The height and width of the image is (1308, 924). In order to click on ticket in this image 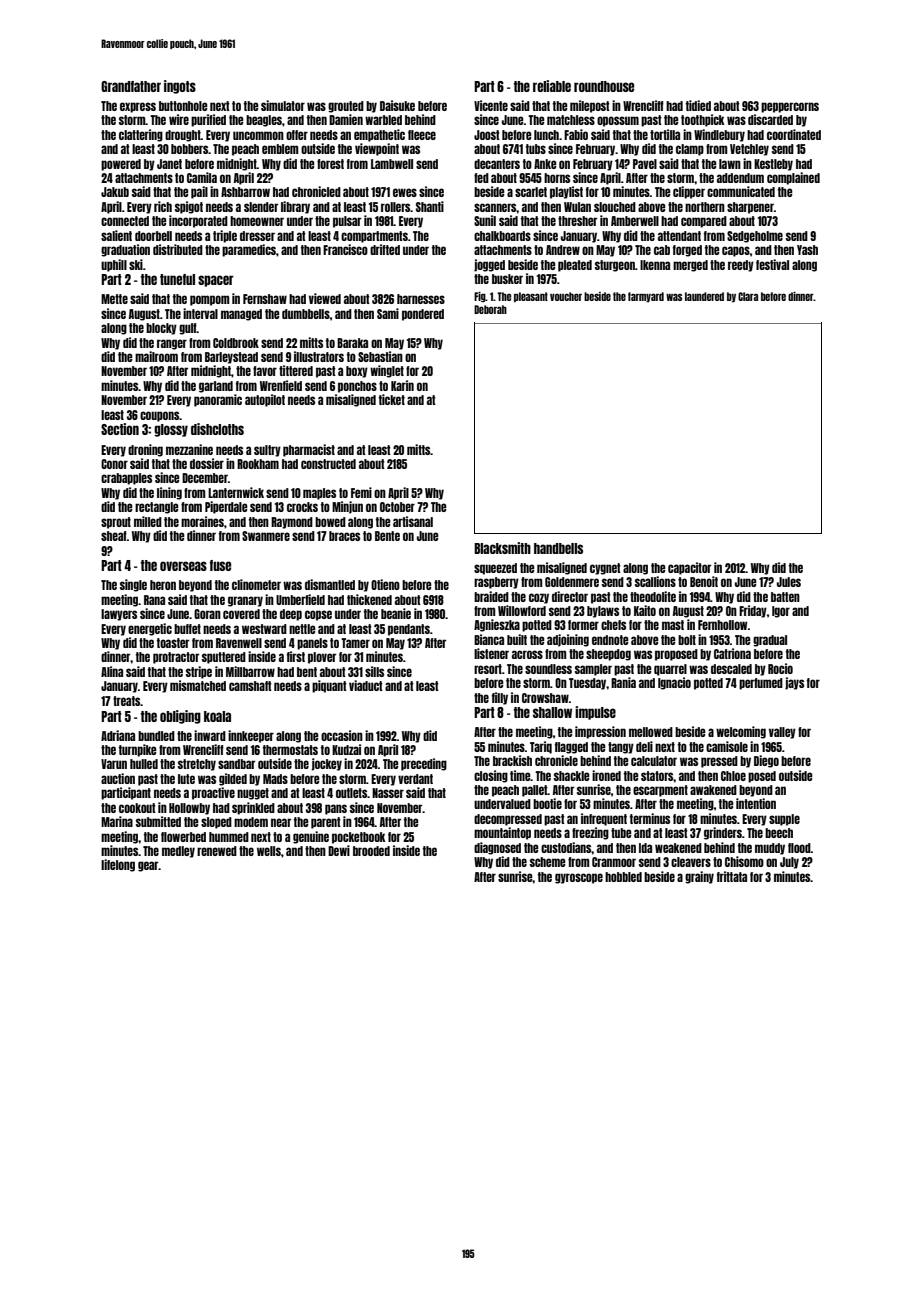, I will do `click(392, 399)`.
